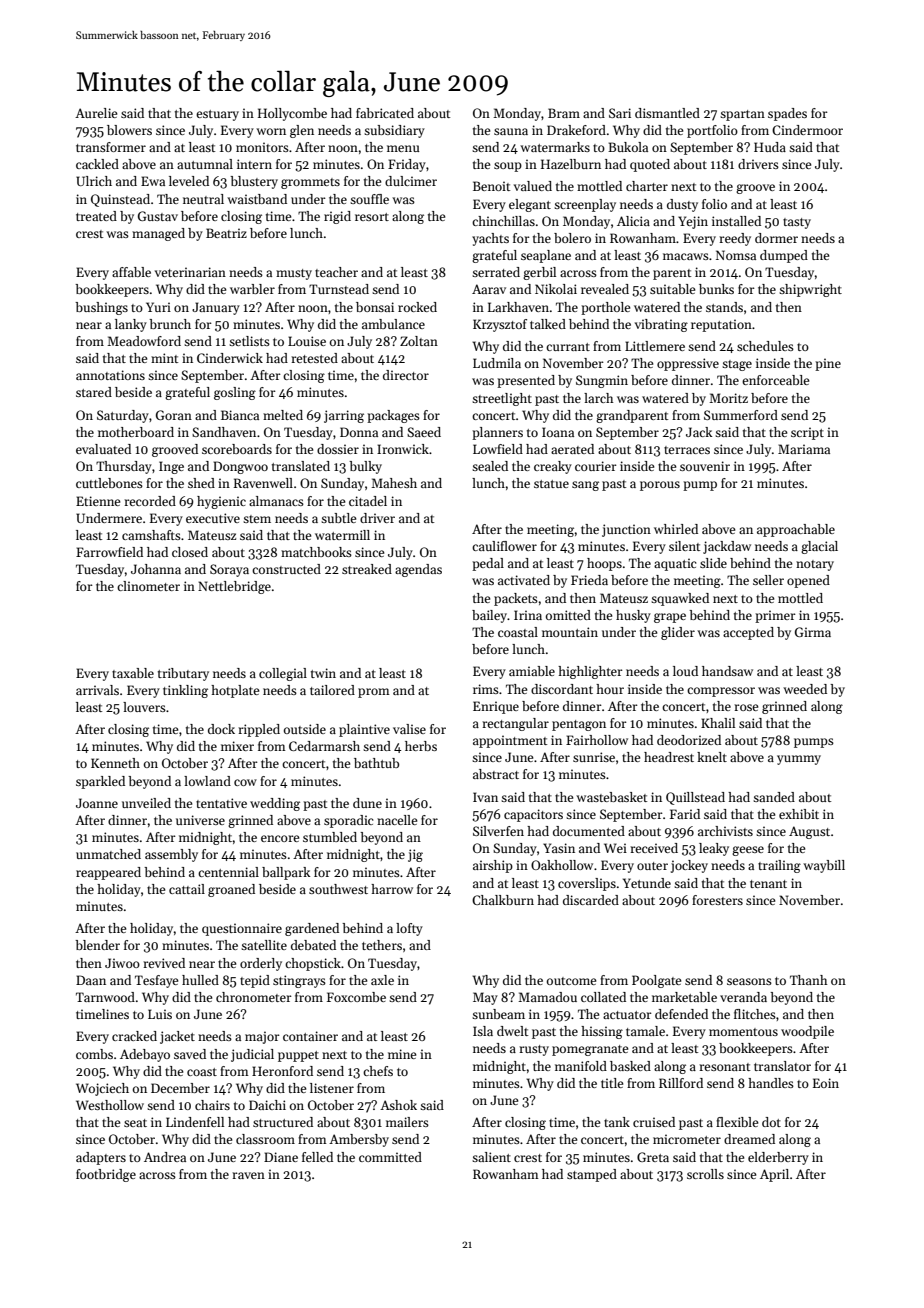  What do you see at coordinates (828, 364) in the document?
I see `pine` at bounding box center [828, 364].
